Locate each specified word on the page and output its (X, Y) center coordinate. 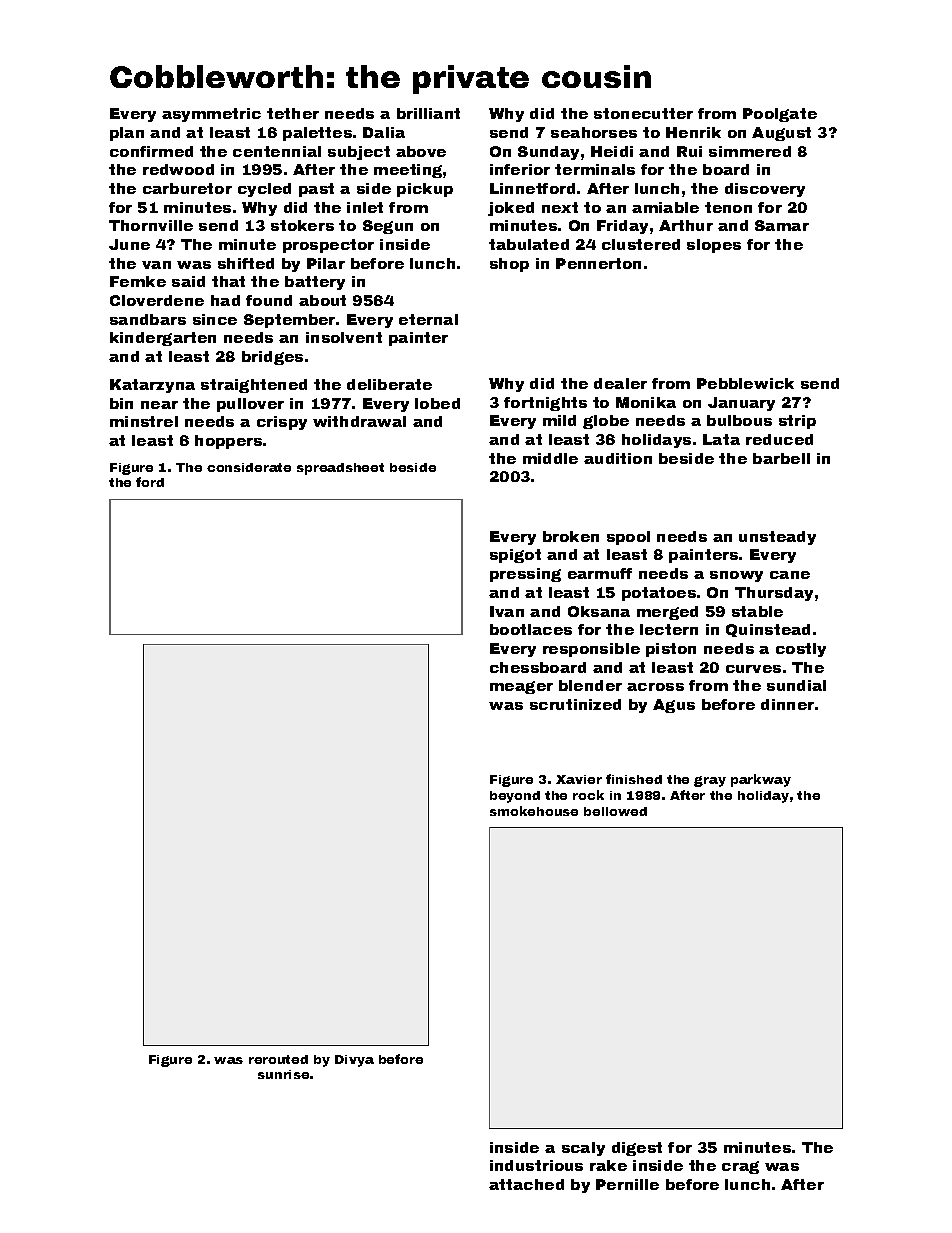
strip (797, 422)
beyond (515, 797)
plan (127, 134)
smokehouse (534, 811)
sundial (796, 685)
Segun (388, 227)
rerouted (278, 1059)
